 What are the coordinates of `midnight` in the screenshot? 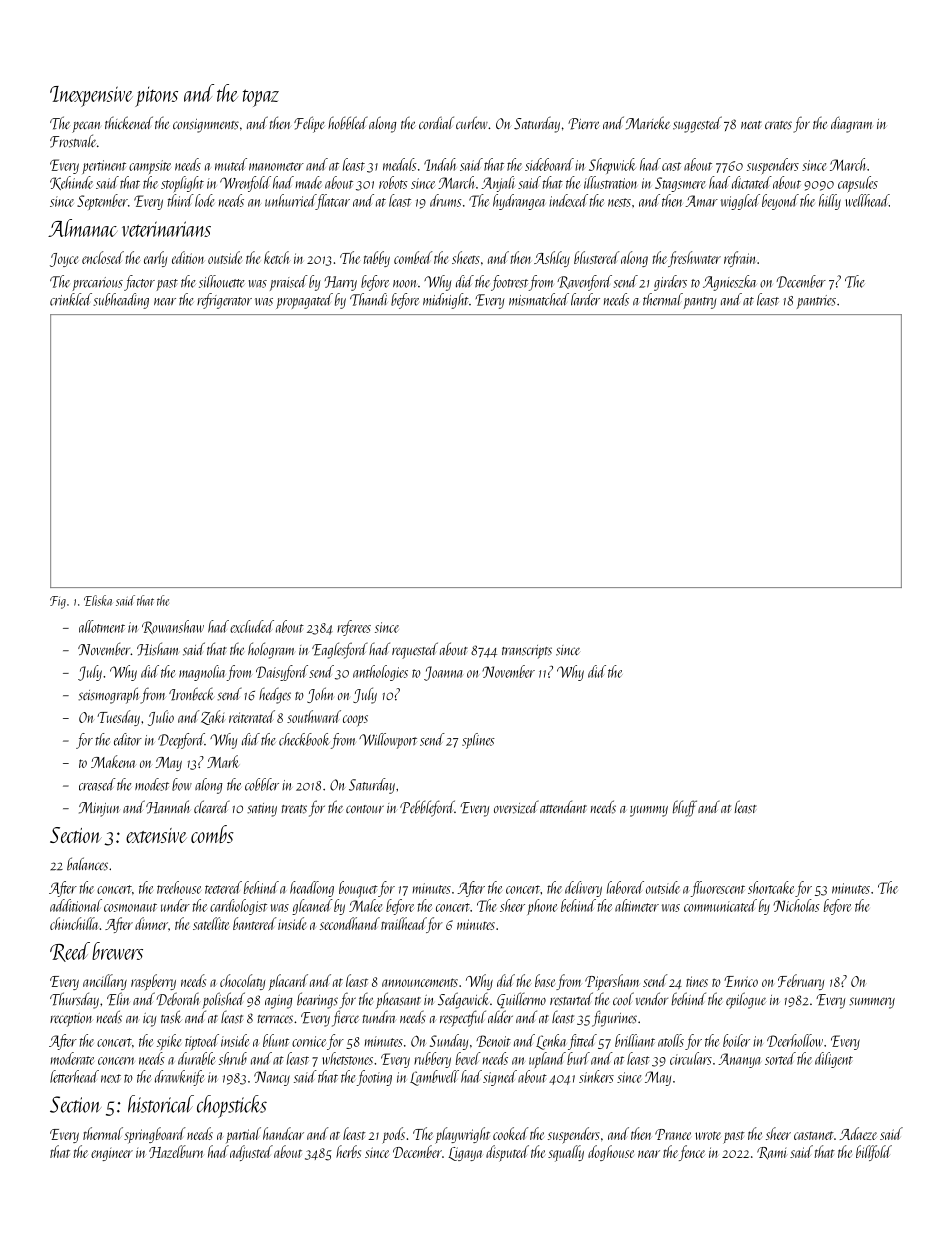 It's located at (446, 301).
